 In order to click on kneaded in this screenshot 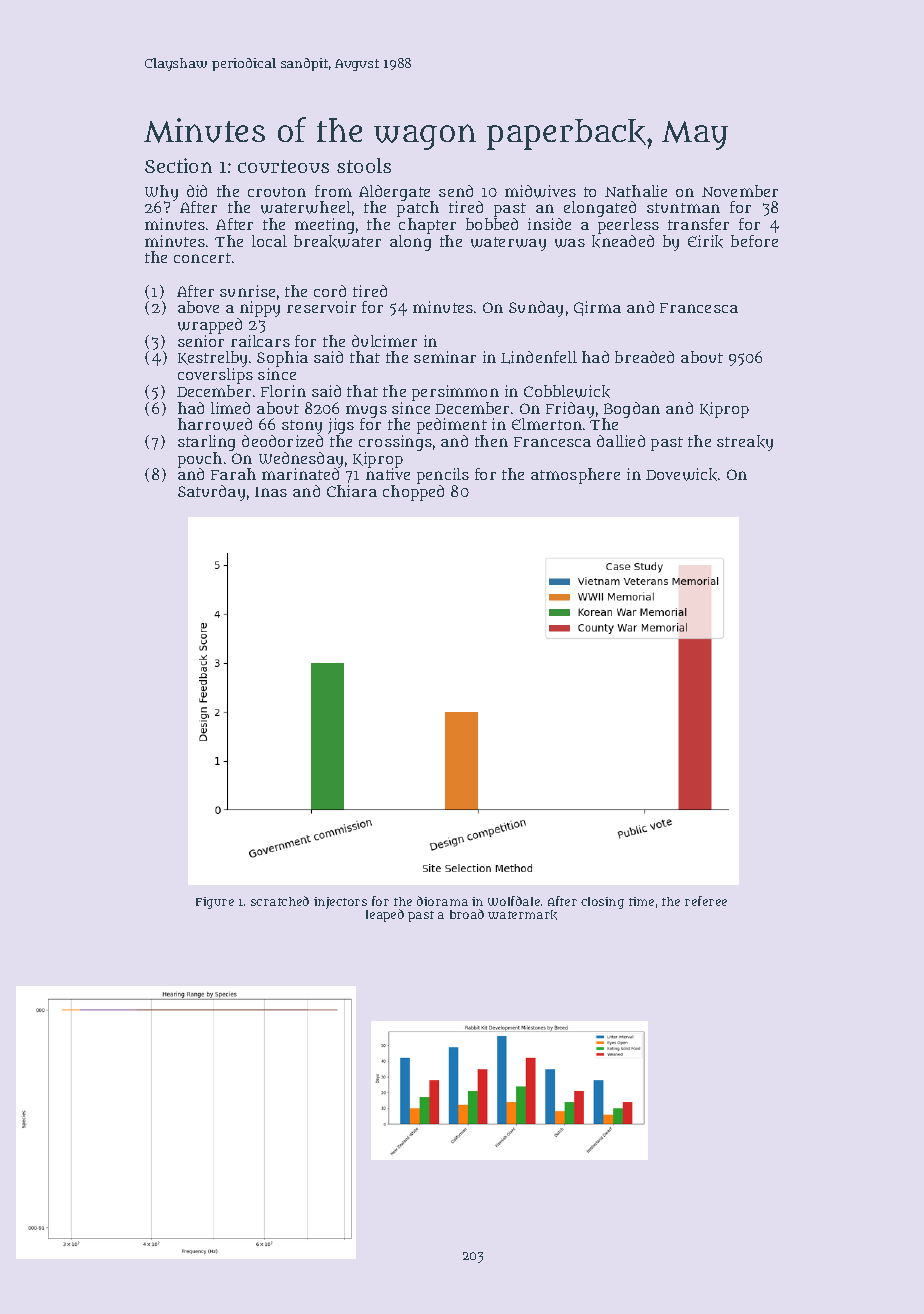, I will do `click(623, 241)`.
